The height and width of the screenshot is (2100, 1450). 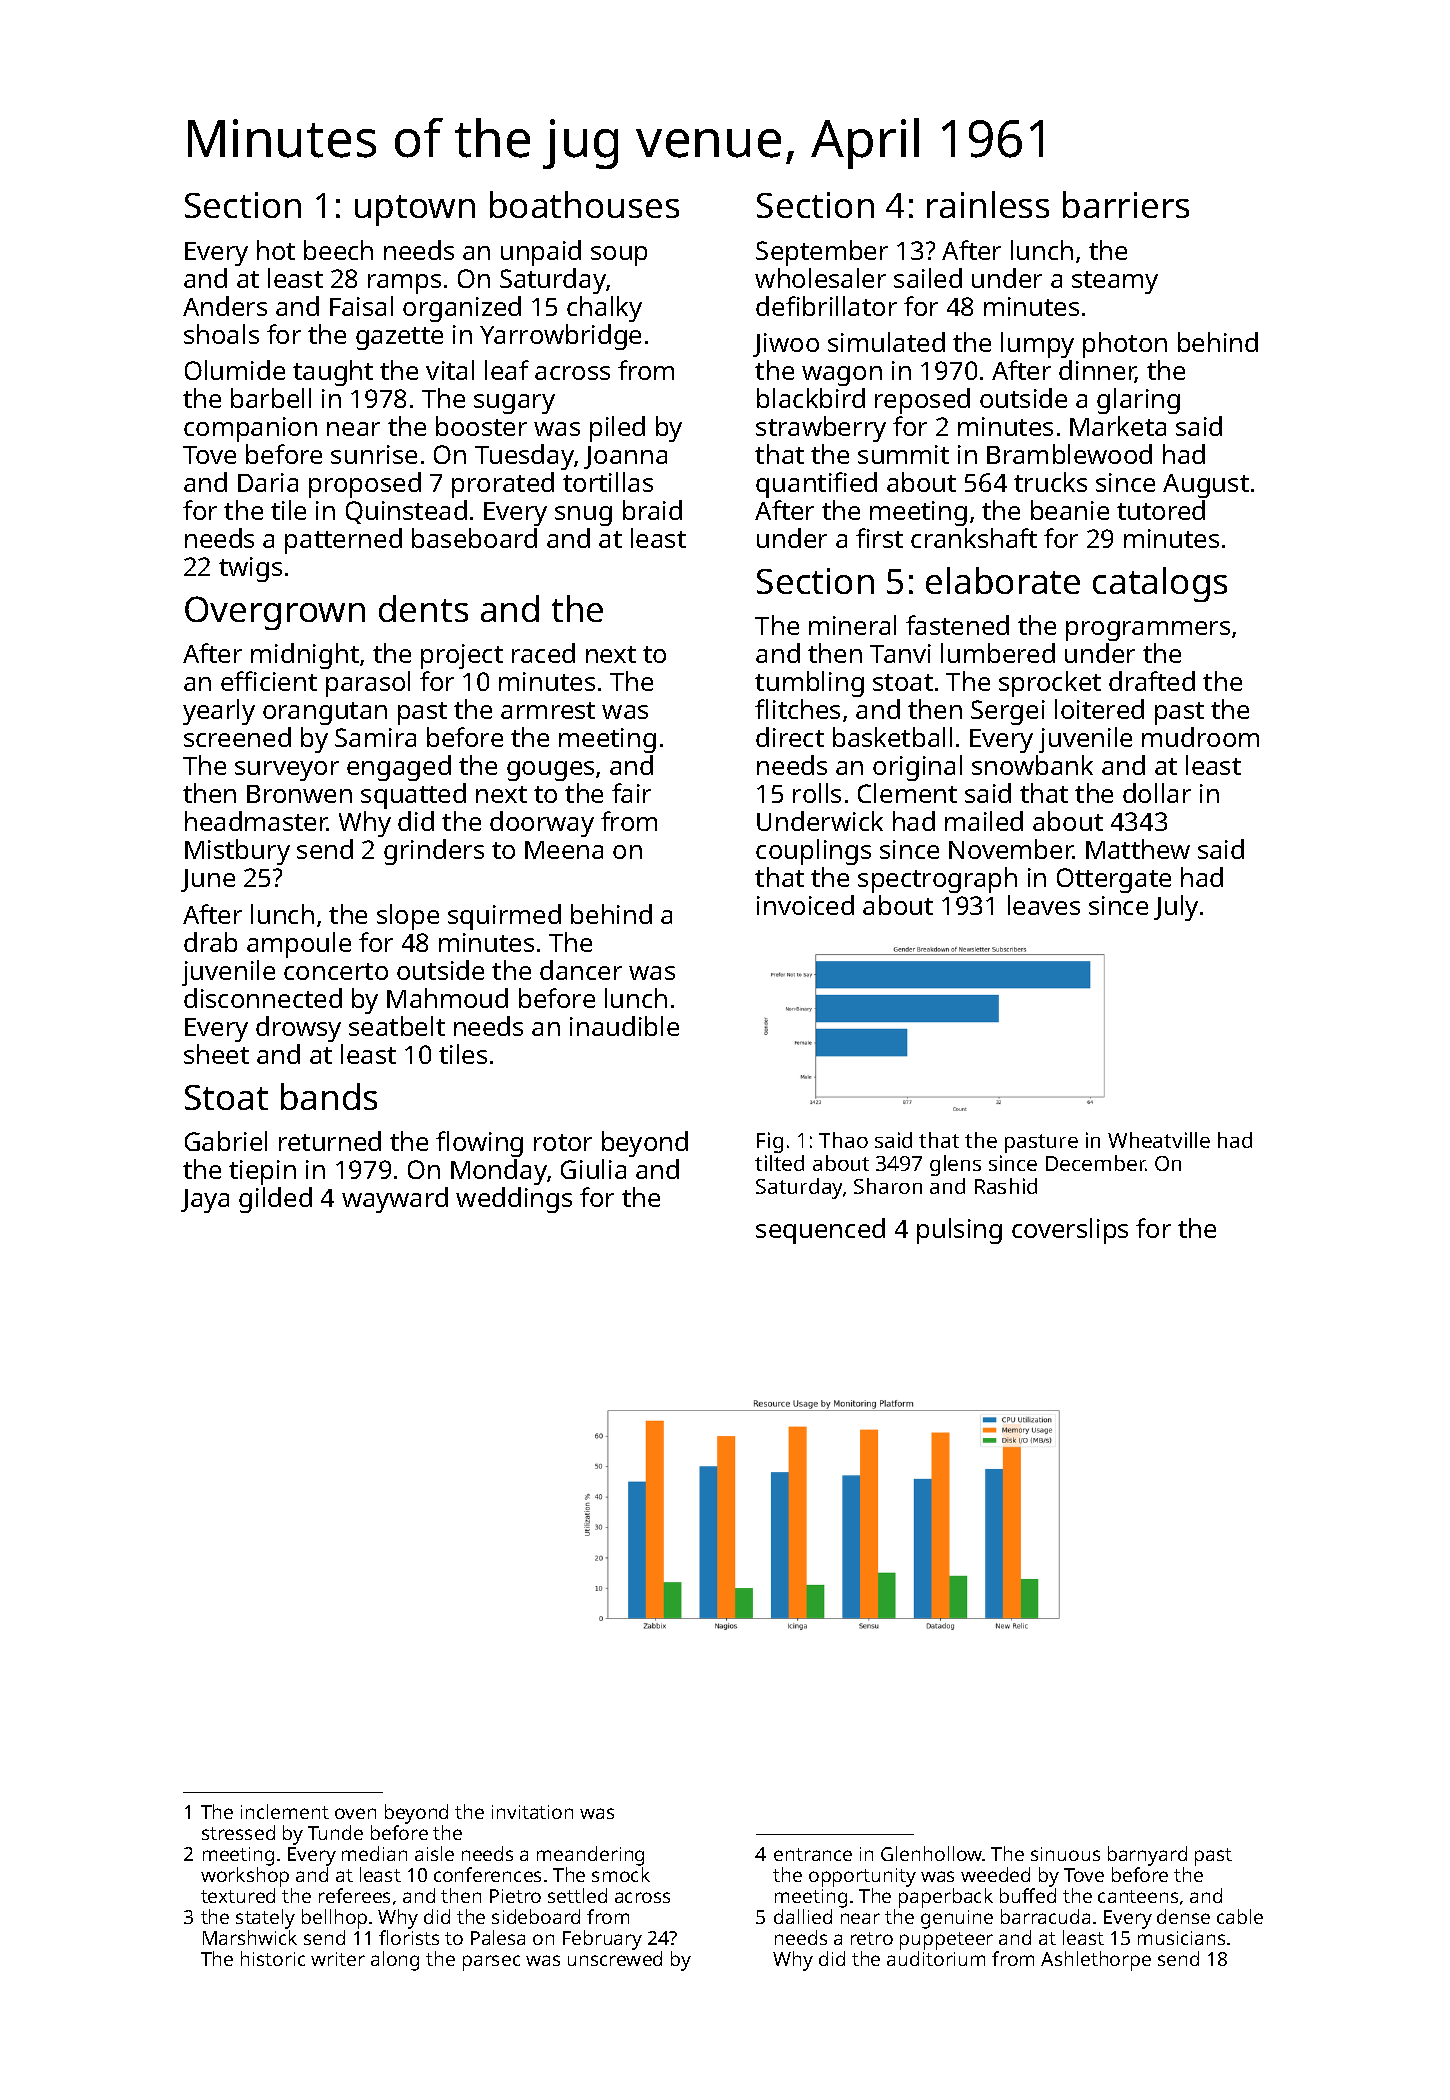 What do you see at coordinates (273, 1958) in the screenshot?
I see `historic` at bounding box center [273, 1958].
